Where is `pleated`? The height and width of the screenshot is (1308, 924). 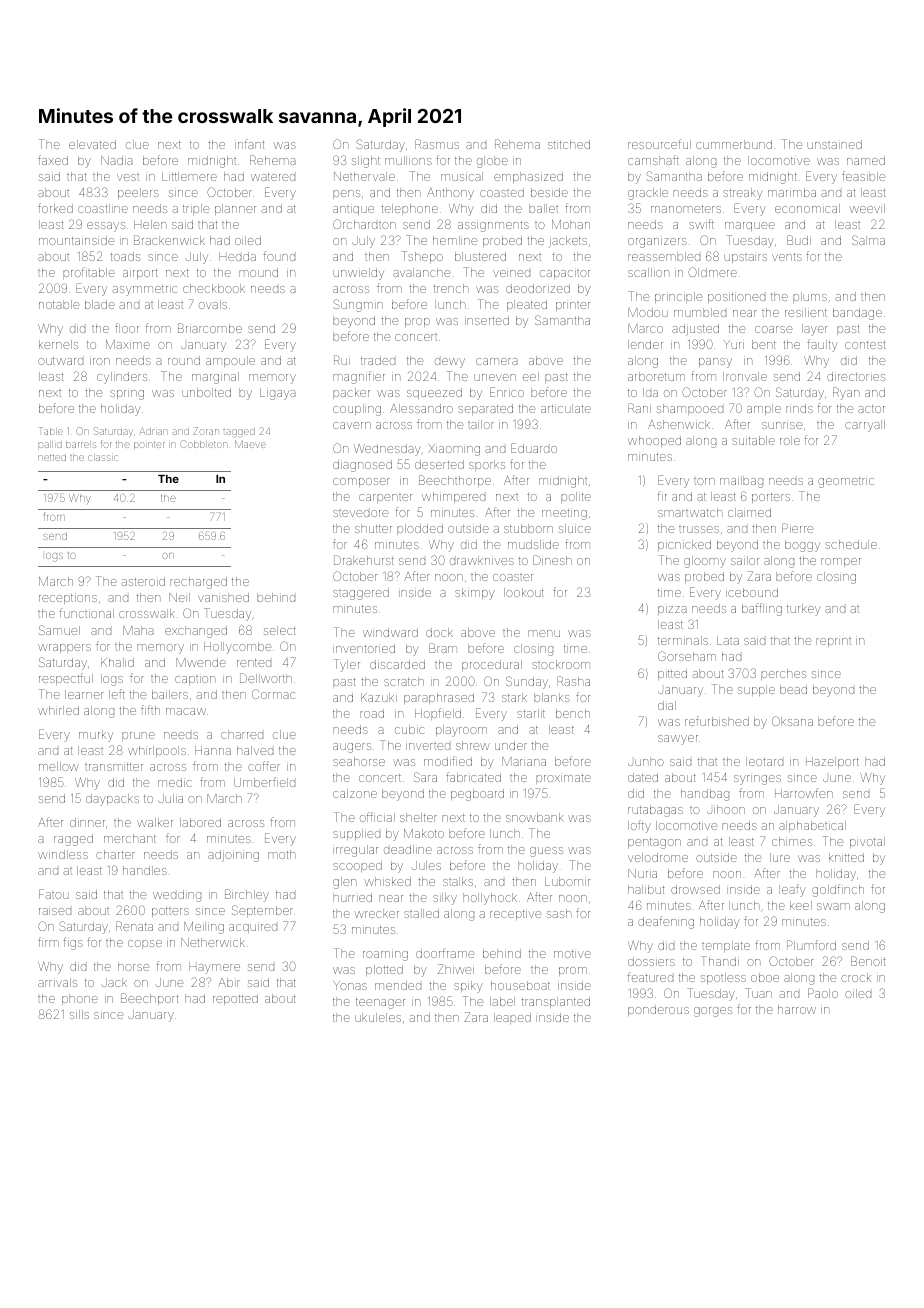 pleated is located at coordinates (527, 305).
